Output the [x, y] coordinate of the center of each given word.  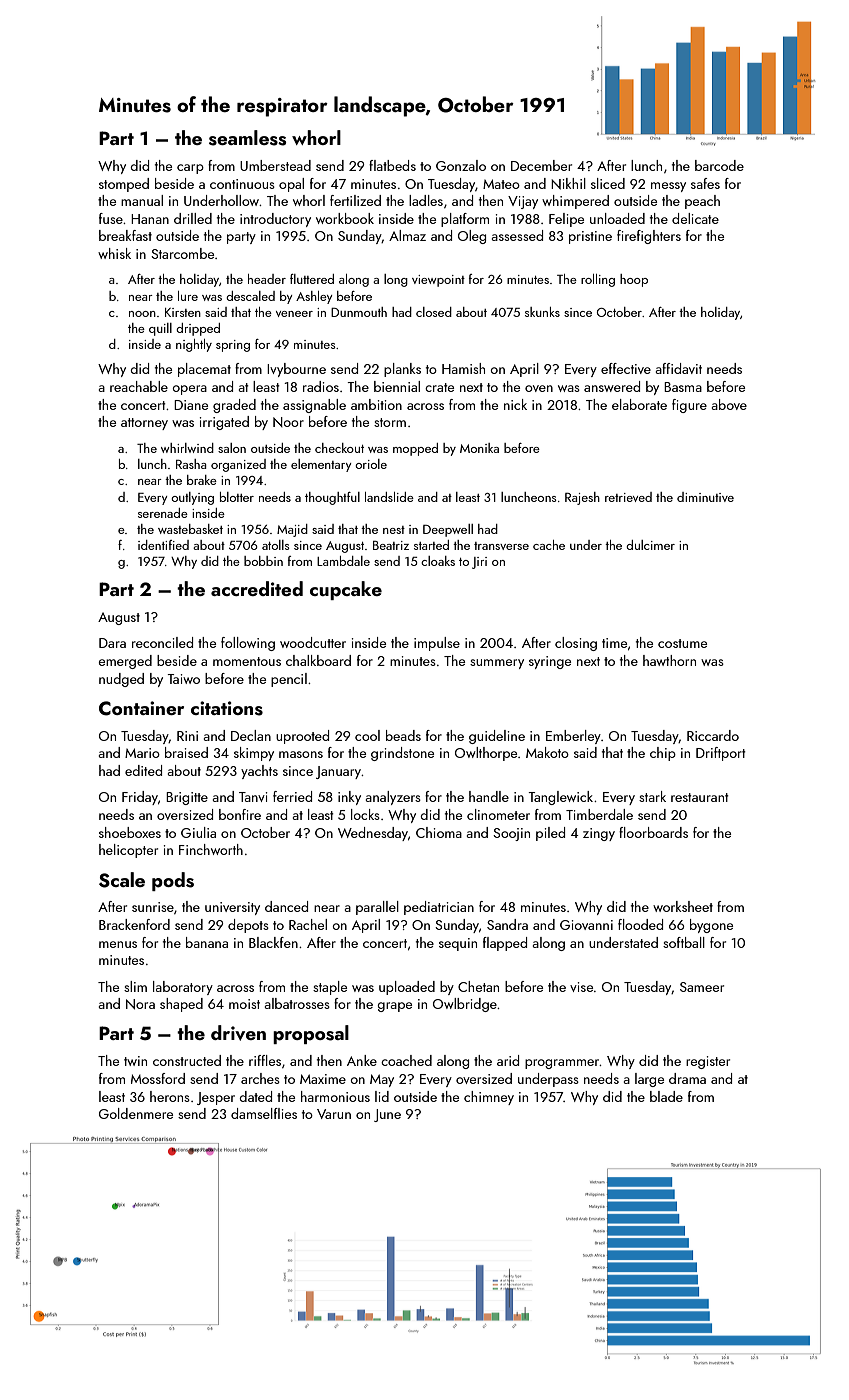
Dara [112, 643]
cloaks [438, 561]
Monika [479, 448]
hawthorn [669, 660]
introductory [275, 220]
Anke [362, 1060]
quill [160, 329]
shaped [181, 1005]
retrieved [628, 497]
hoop [634, 280]
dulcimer [650, 545]
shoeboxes [130, 832]
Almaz [407, 235]
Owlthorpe [486, 754]
